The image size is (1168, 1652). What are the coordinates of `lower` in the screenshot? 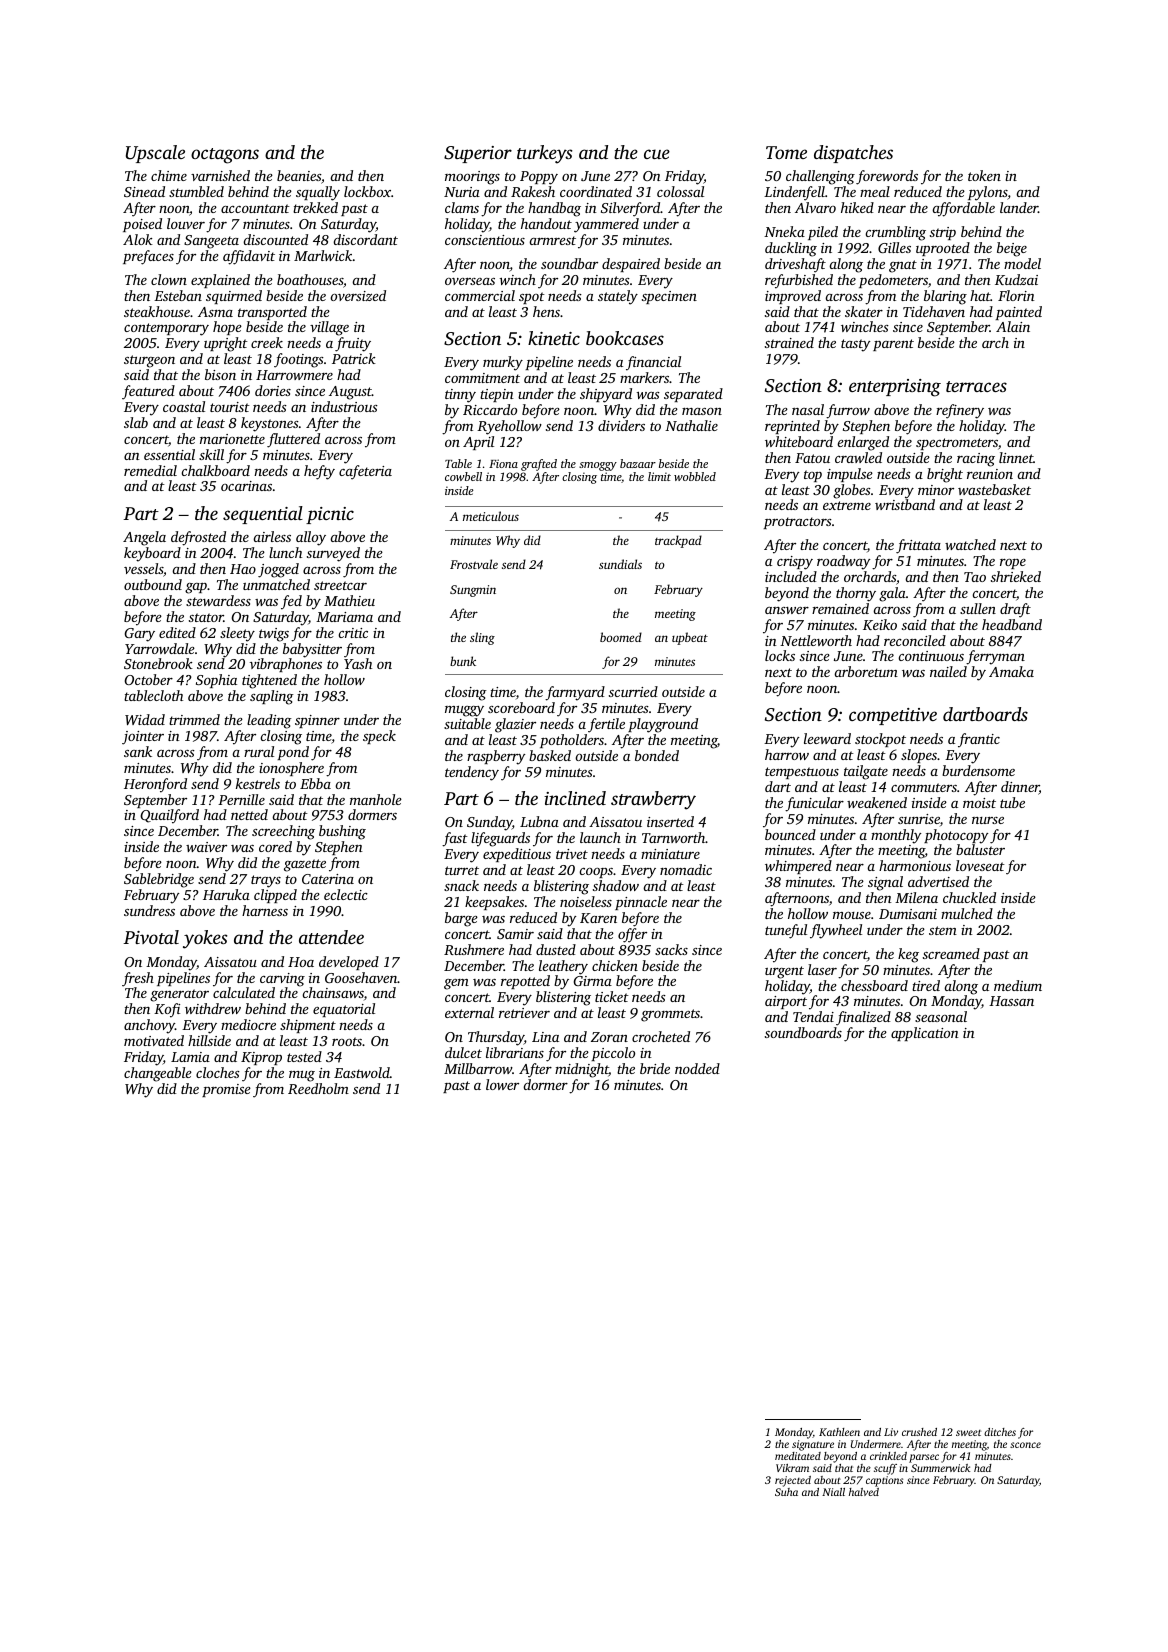 It's located at (502, 1084).
